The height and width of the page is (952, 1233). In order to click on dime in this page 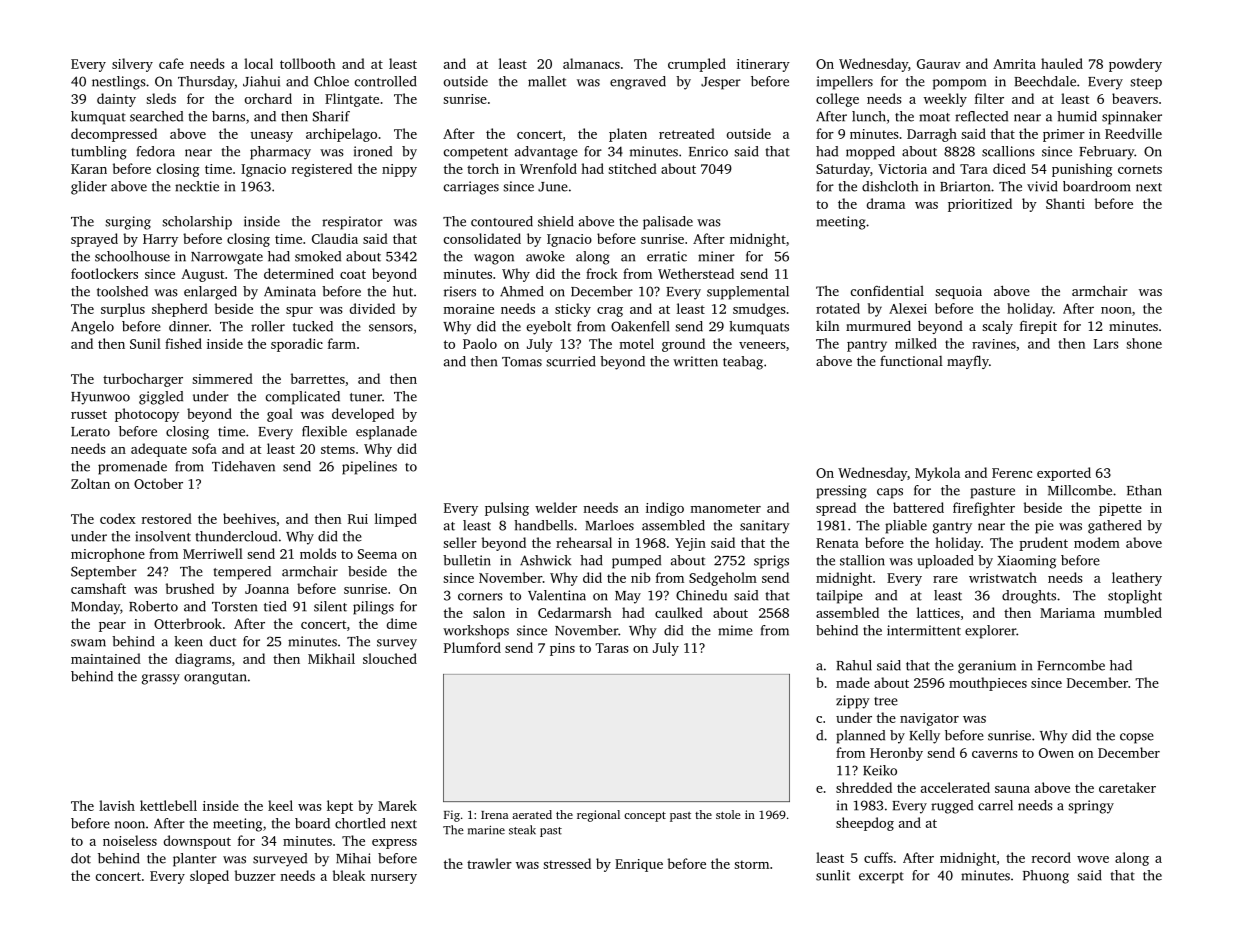, I will do `click(402, 623)`.
